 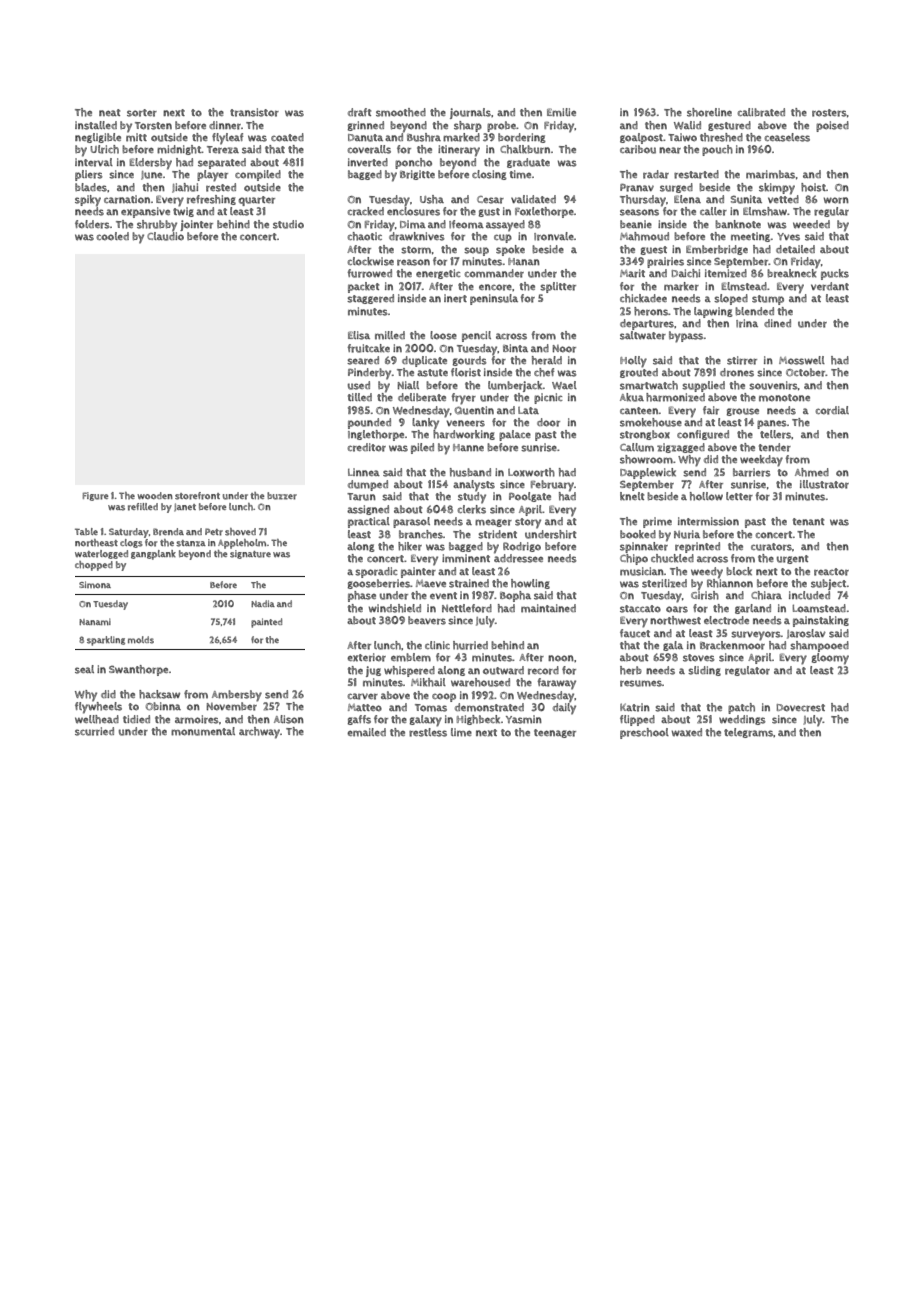 I want to click on transistor, so click(x=254, y=112).
